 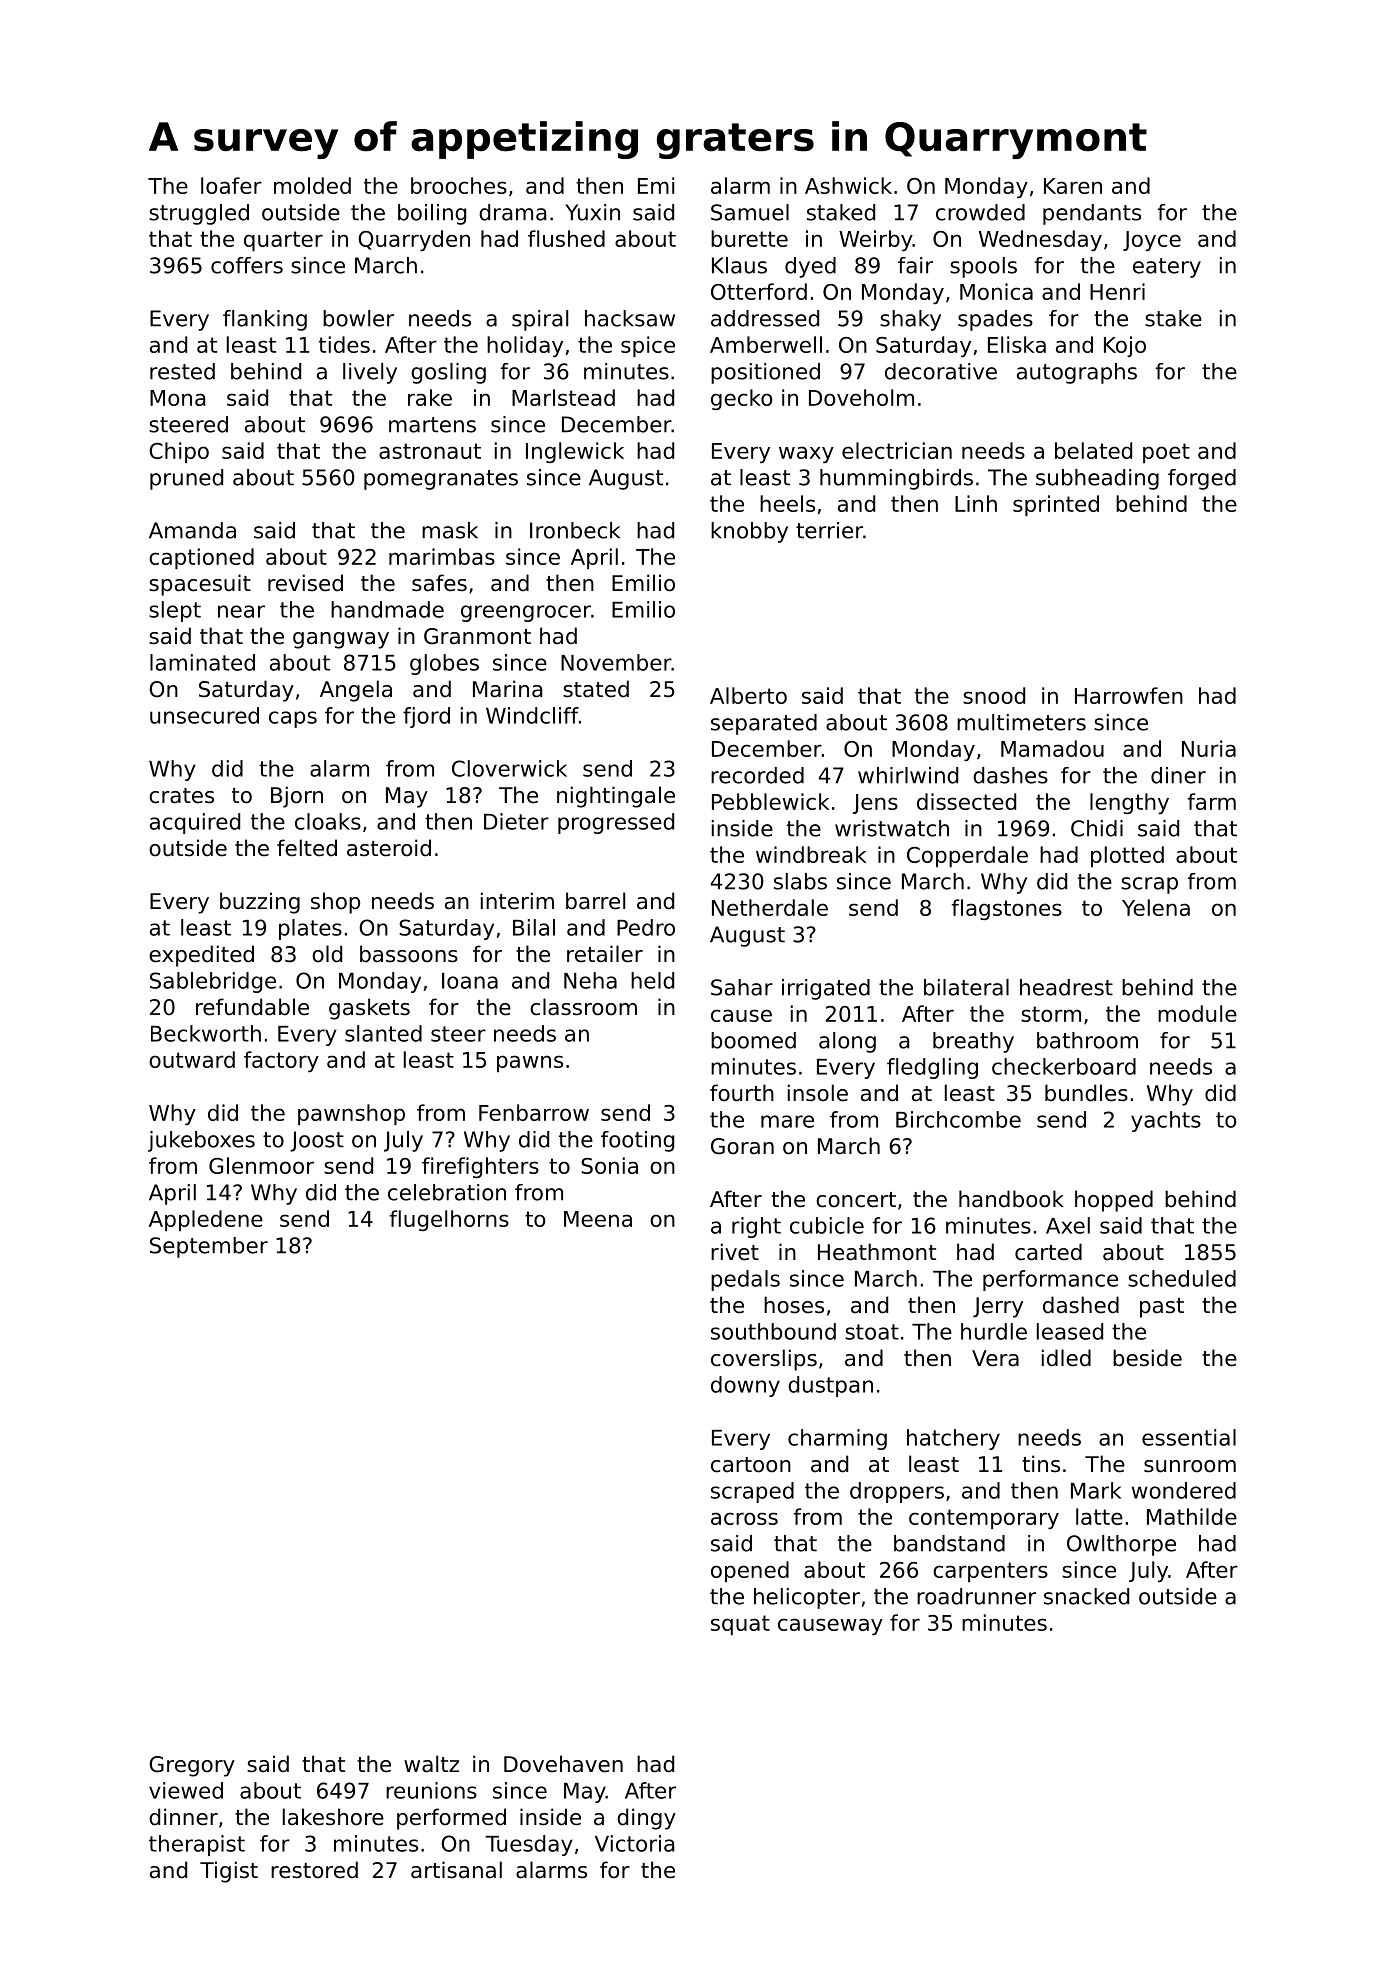 I want to click on Karen, so click(x=1073, y=186).
